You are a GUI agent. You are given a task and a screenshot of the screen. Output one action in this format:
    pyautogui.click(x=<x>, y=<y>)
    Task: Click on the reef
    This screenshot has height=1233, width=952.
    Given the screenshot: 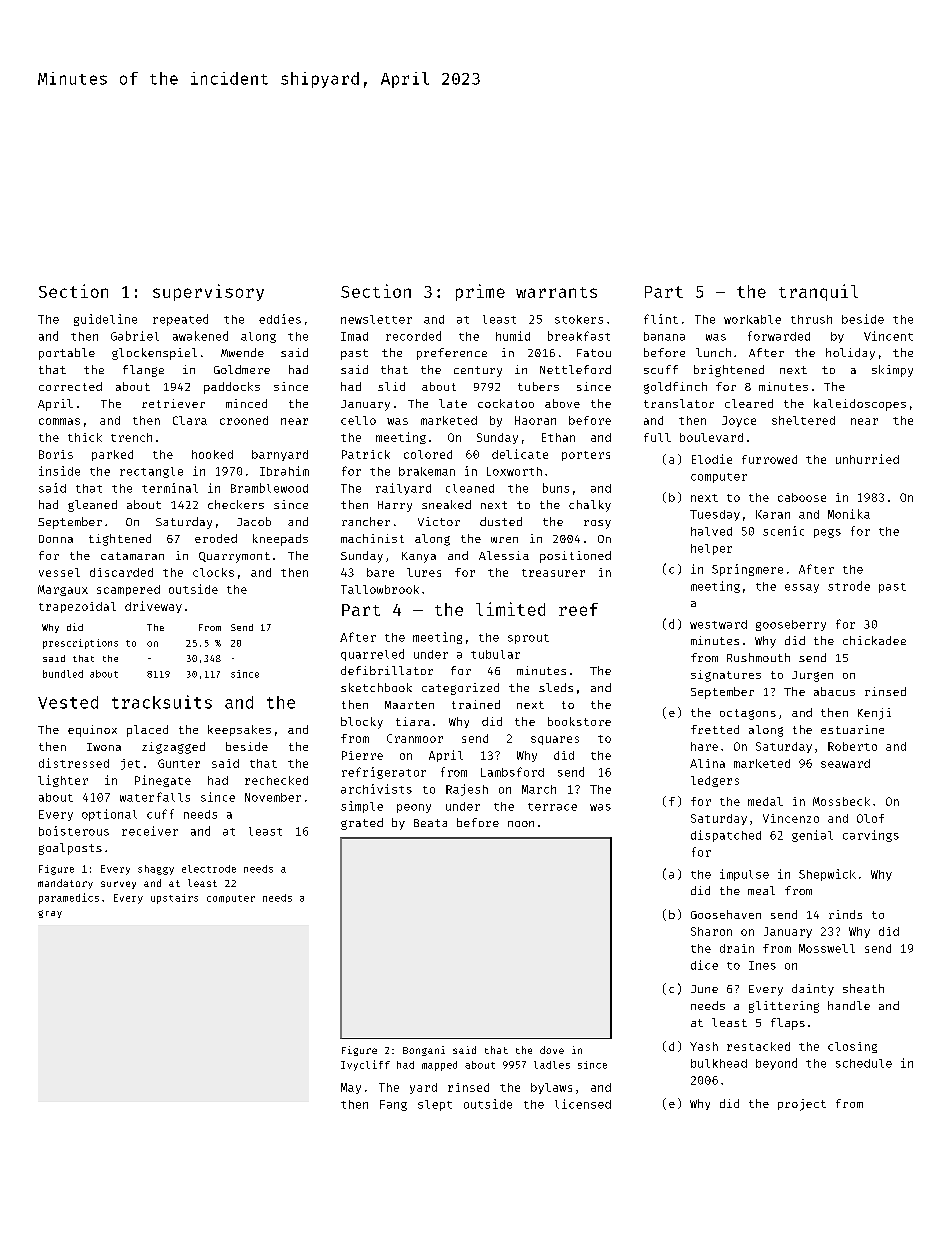 What is the action you would take?
    pyautogui.click(x=578, y=609)
